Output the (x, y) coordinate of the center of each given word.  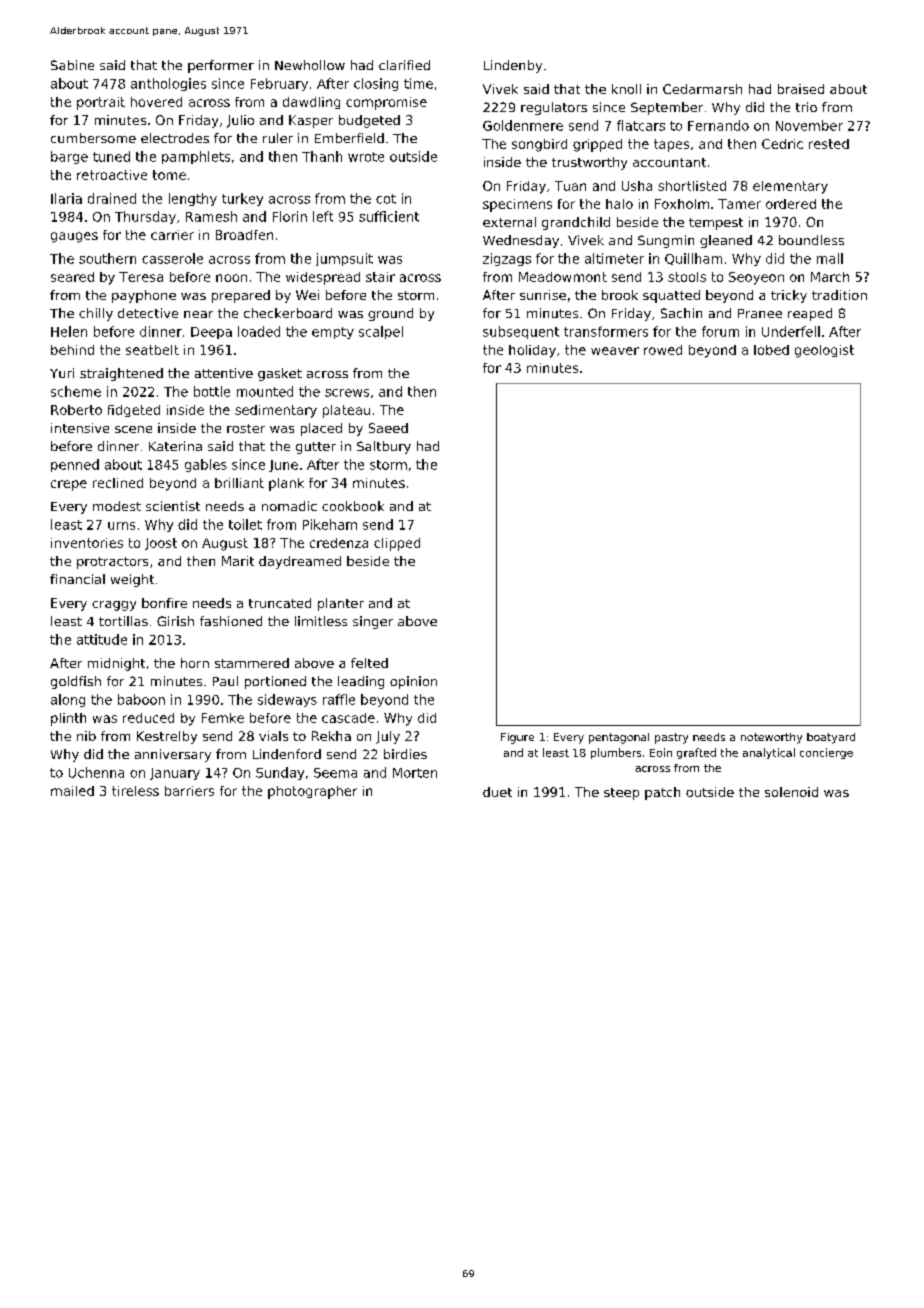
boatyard (831, 738)
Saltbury (384, 447)
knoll (626, 89)
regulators (554, 108)
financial (77, 579)
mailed (72, 791)
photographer (312, 792)
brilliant (239, 483)
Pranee (760, 313)
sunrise (543, 295)
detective (148, 313)
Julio (240, 121)
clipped (397, 544)
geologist (824, 351)
